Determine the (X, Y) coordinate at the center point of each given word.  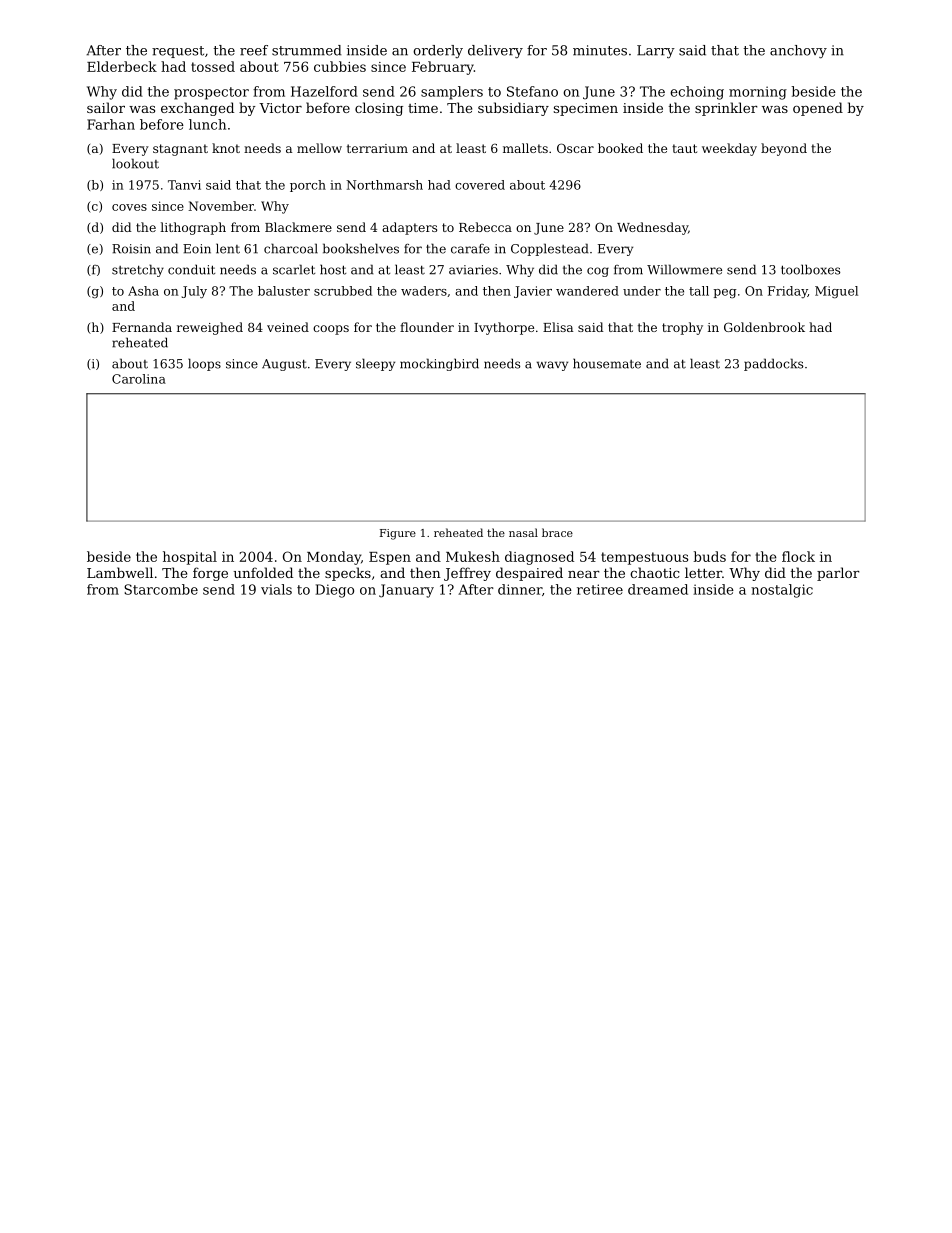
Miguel (836, 292)
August (284, 365)
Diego (334, 591)
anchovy (798, 52)
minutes (600, 50)
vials (276, 589)
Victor (280, 108)
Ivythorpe (504, 328)
